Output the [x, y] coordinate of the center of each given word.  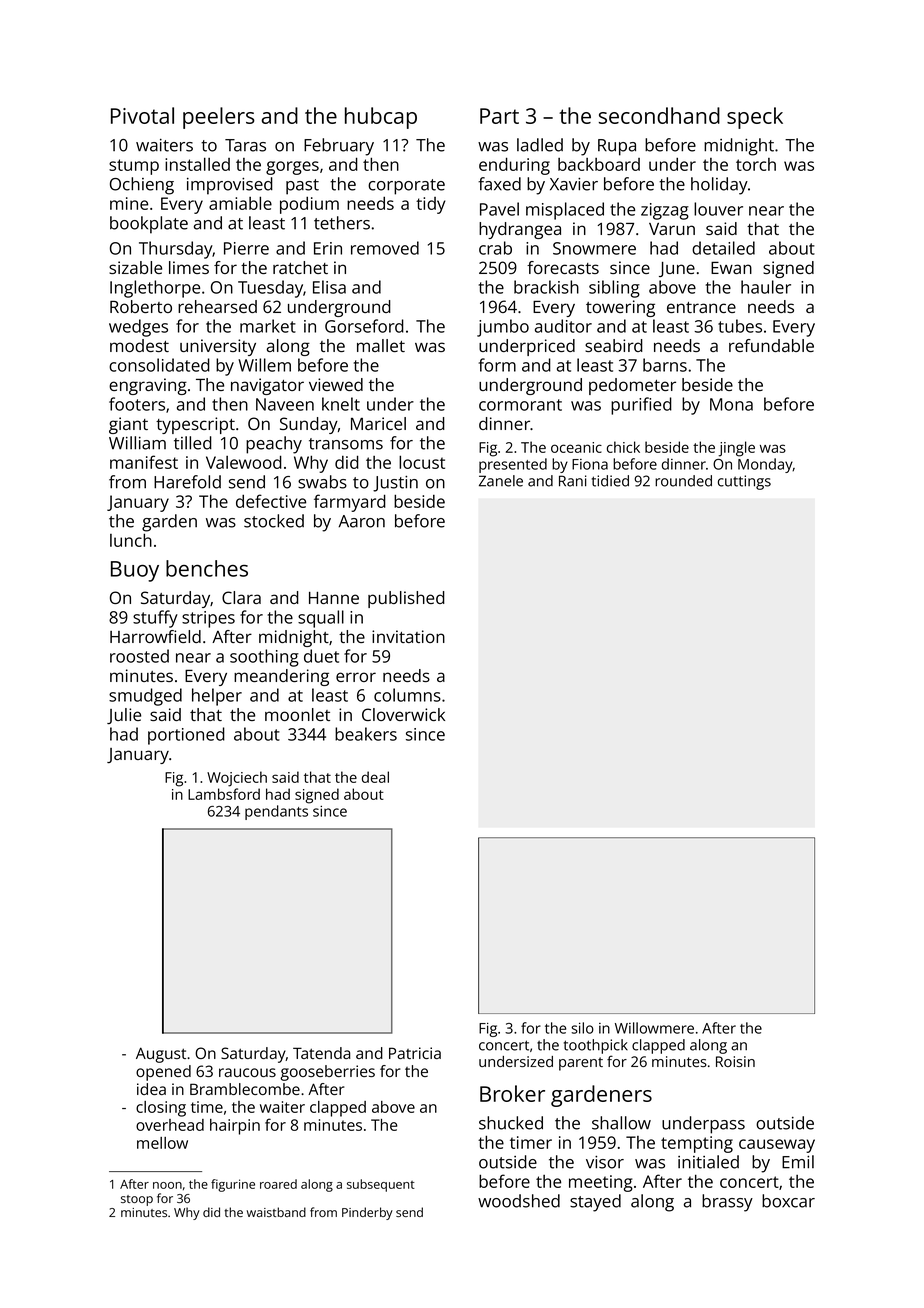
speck [755, 118]
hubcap [381, 118]
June [677, 269]
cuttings [744, 482]
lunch [131, 540]
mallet [381, 345]
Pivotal [142, 115]
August [161, 1055]
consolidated [159, 365]
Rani [573, 481]
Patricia [415, 1053]
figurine [233, 1185]
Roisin [735, 1061]
